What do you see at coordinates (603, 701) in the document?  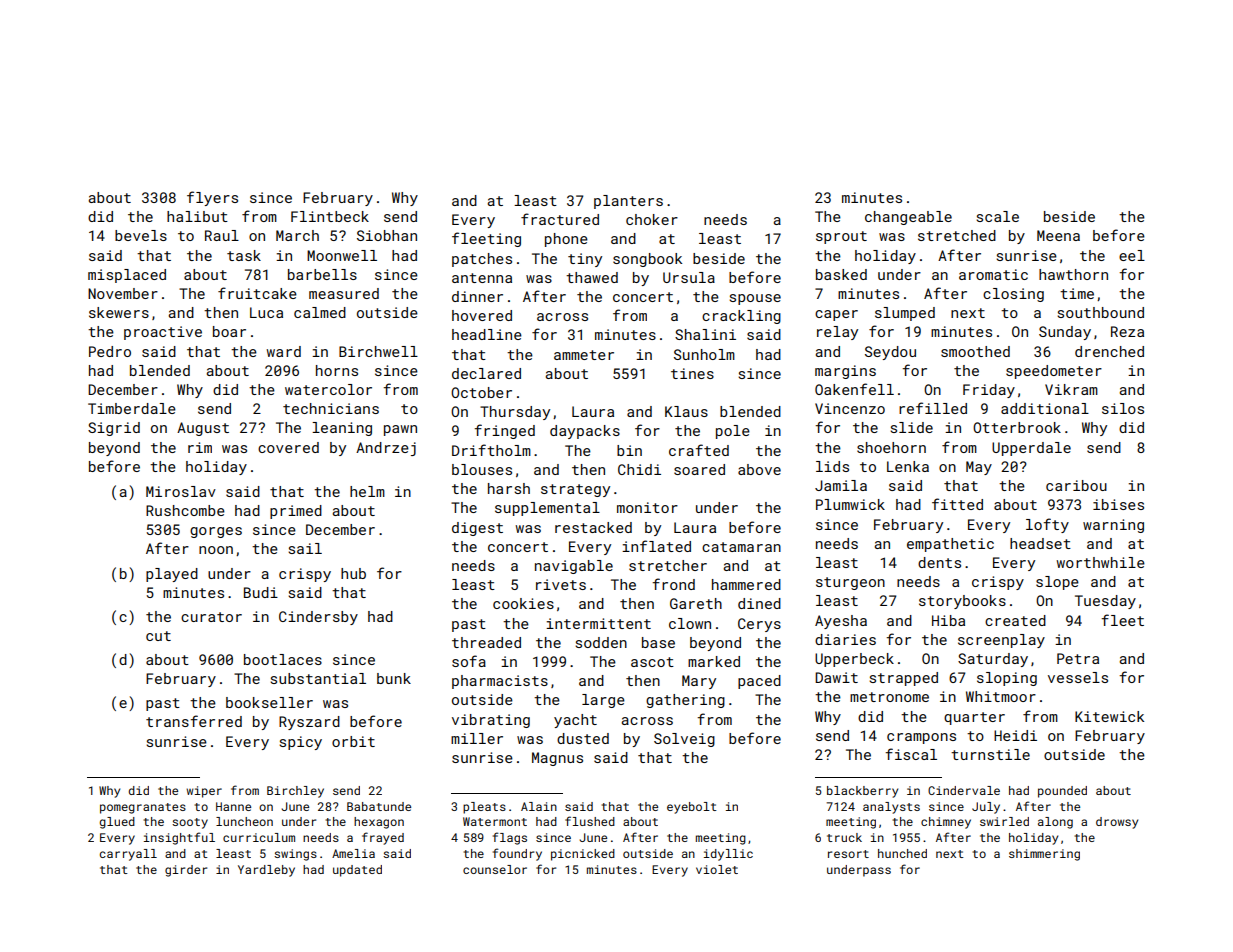 I see `large` at bounding box center [603, 701].
